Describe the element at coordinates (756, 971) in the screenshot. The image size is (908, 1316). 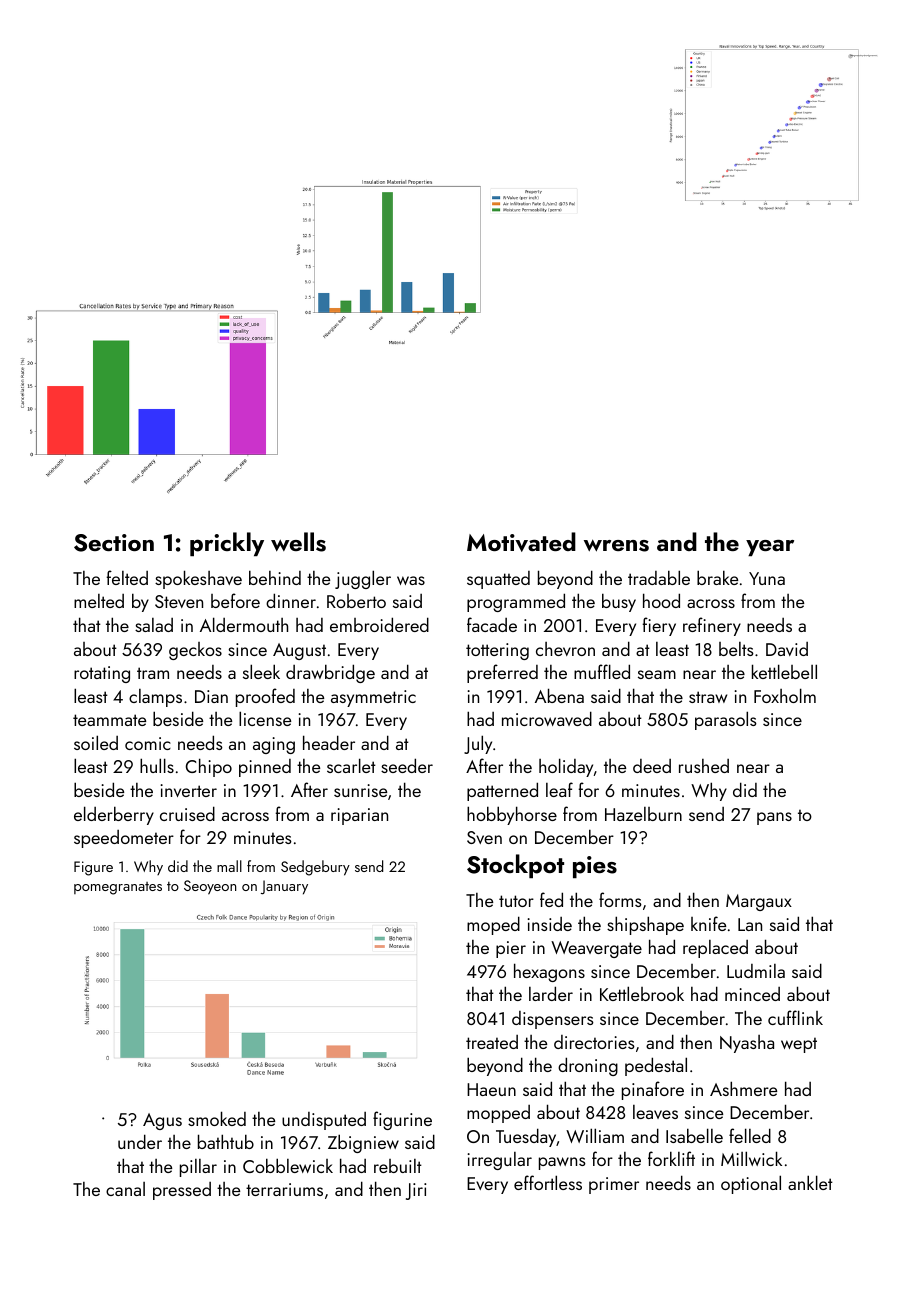
I see `Ludmila` at that location.
